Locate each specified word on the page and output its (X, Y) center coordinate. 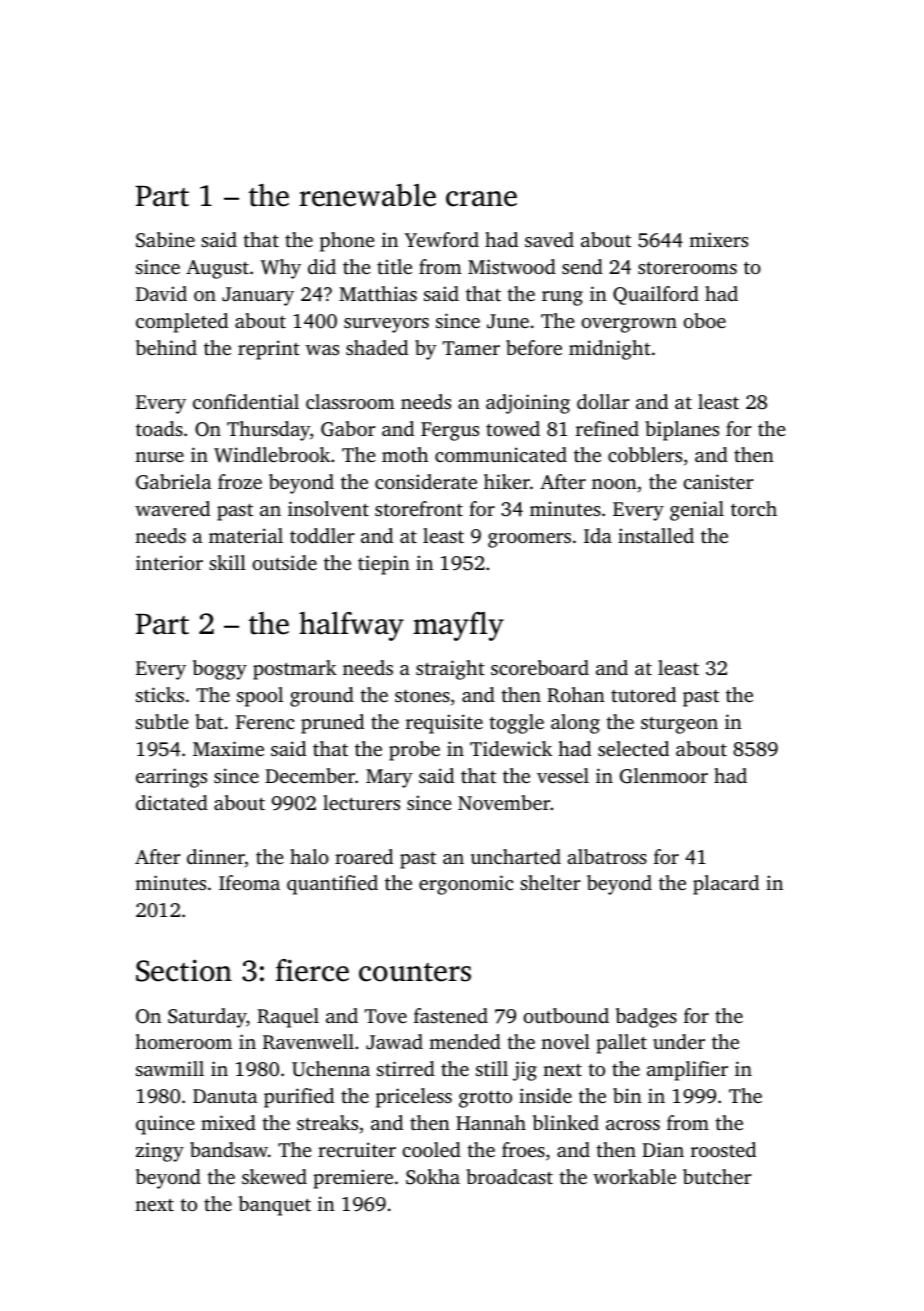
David (161, 293)
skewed (274, 1176)
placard (726, 885)
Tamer (471, 348)
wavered (172, 508)
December (310, 775)
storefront (419, 508)
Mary (389, 778)
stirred (406, 1068)
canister (718, 481)
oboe (704, 320)
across (633, 1125)
